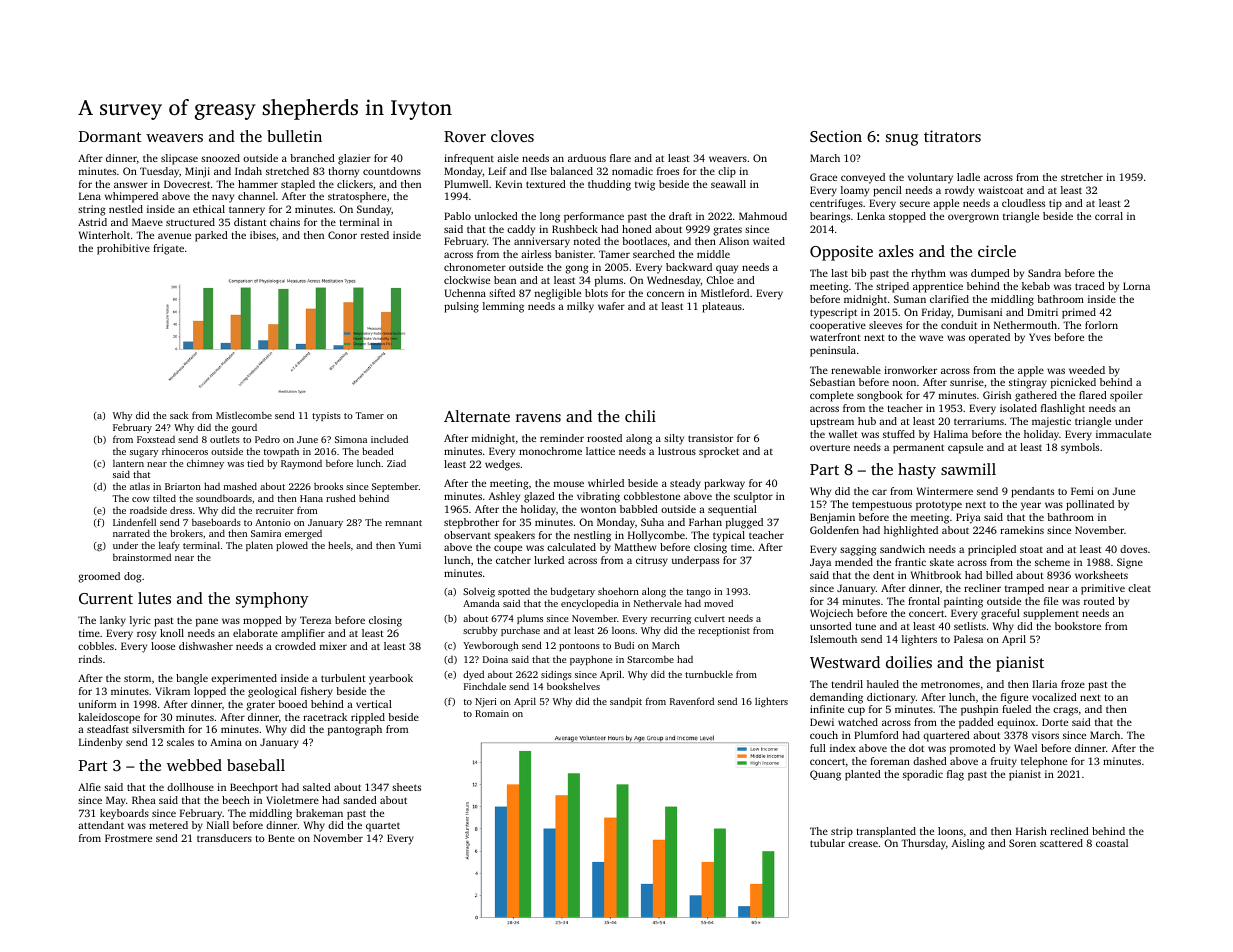 Image resolution: width=1233 pixels, height=952 pixels. I want to click on ravens, so click(538, 418).
